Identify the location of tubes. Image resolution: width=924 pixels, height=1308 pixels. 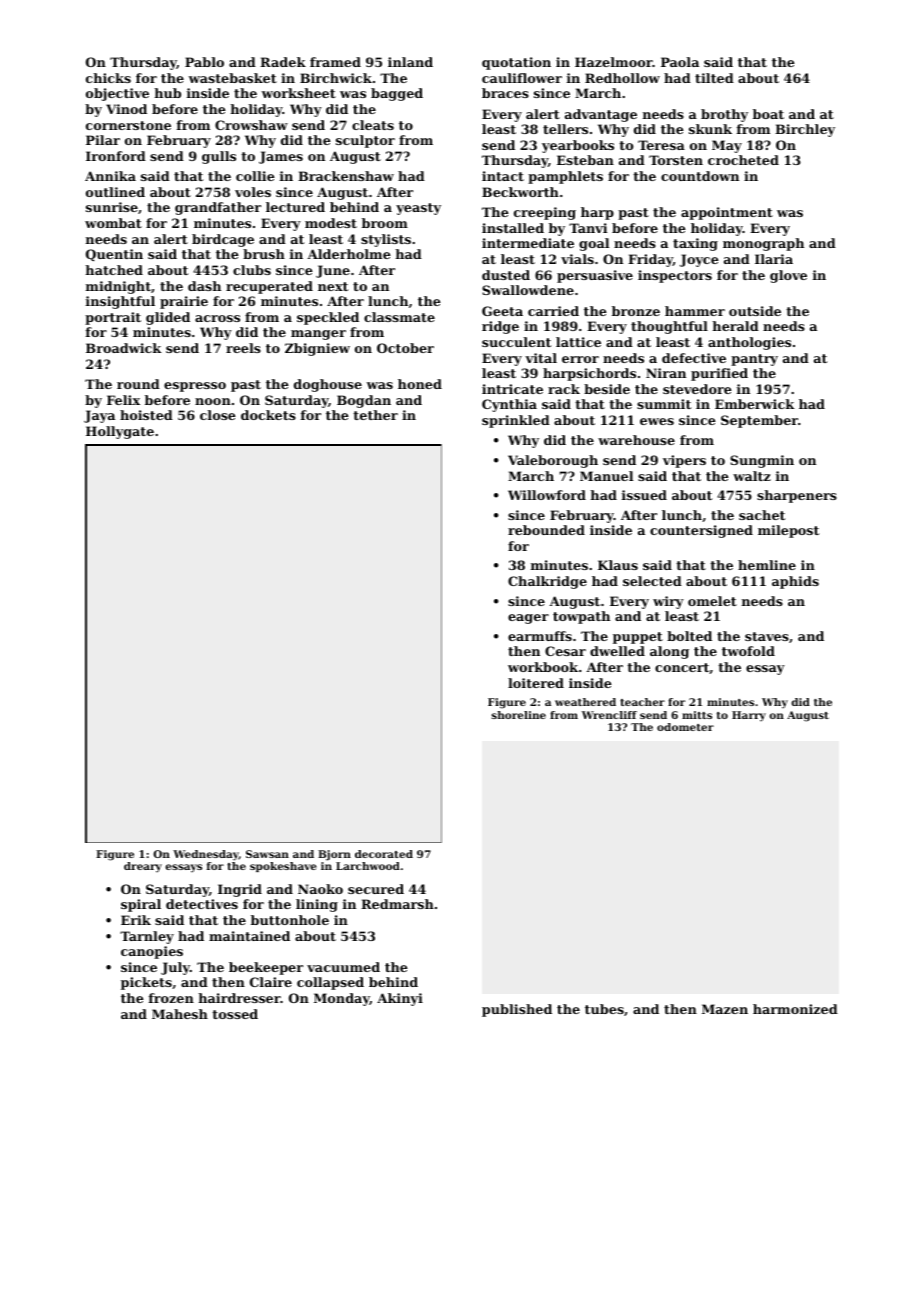
(604, 1009).
